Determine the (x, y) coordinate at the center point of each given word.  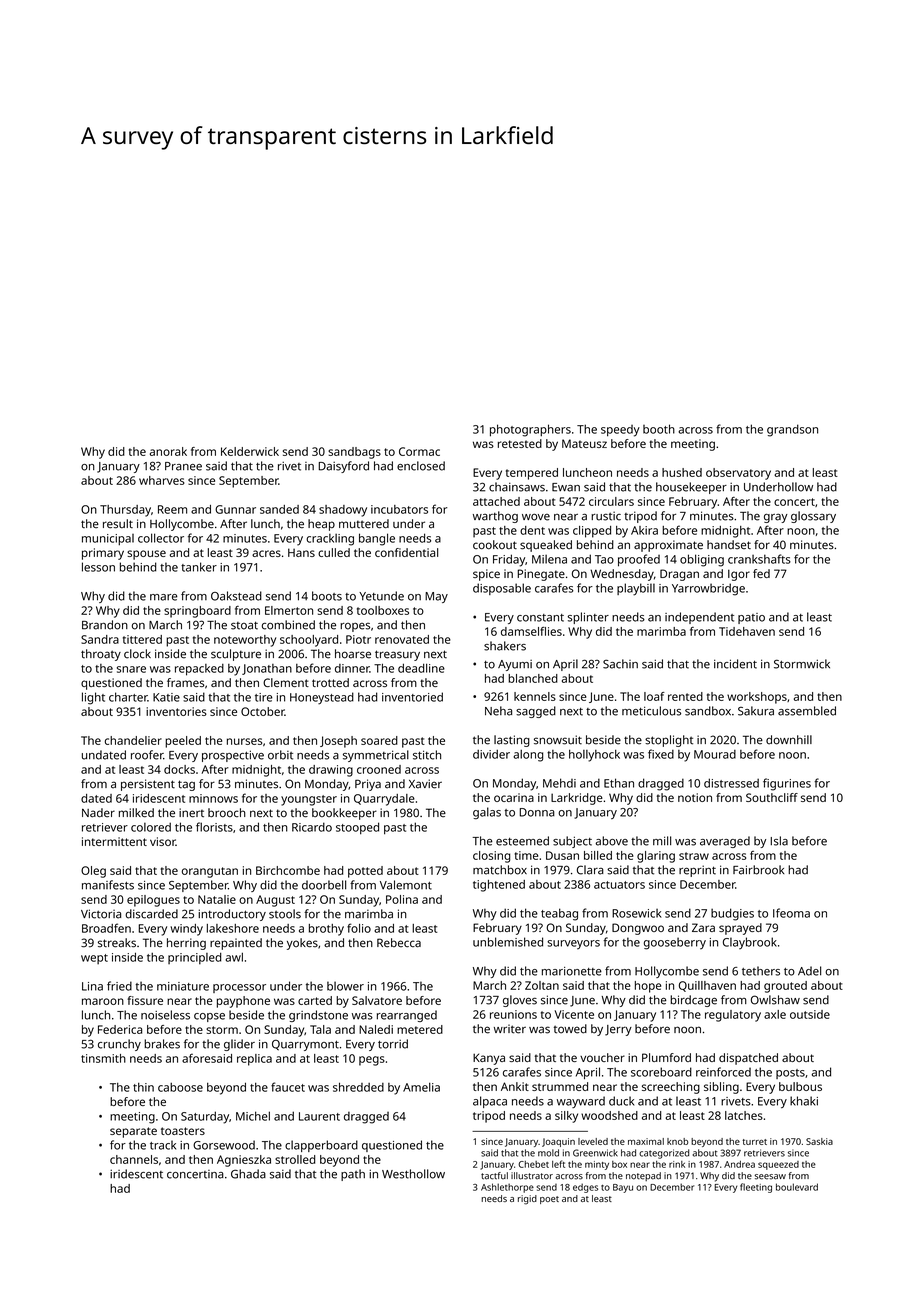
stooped (357, 828)
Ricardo (312, 827)
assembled (807, 711)
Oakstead (236, 596)
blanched (533, 678)
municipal (108, 540)
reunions (513, 1014)
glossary (813, 517)
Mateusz (584, 443)
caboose (180, 1087)
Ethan (619, 783)
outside (810, 1014)
